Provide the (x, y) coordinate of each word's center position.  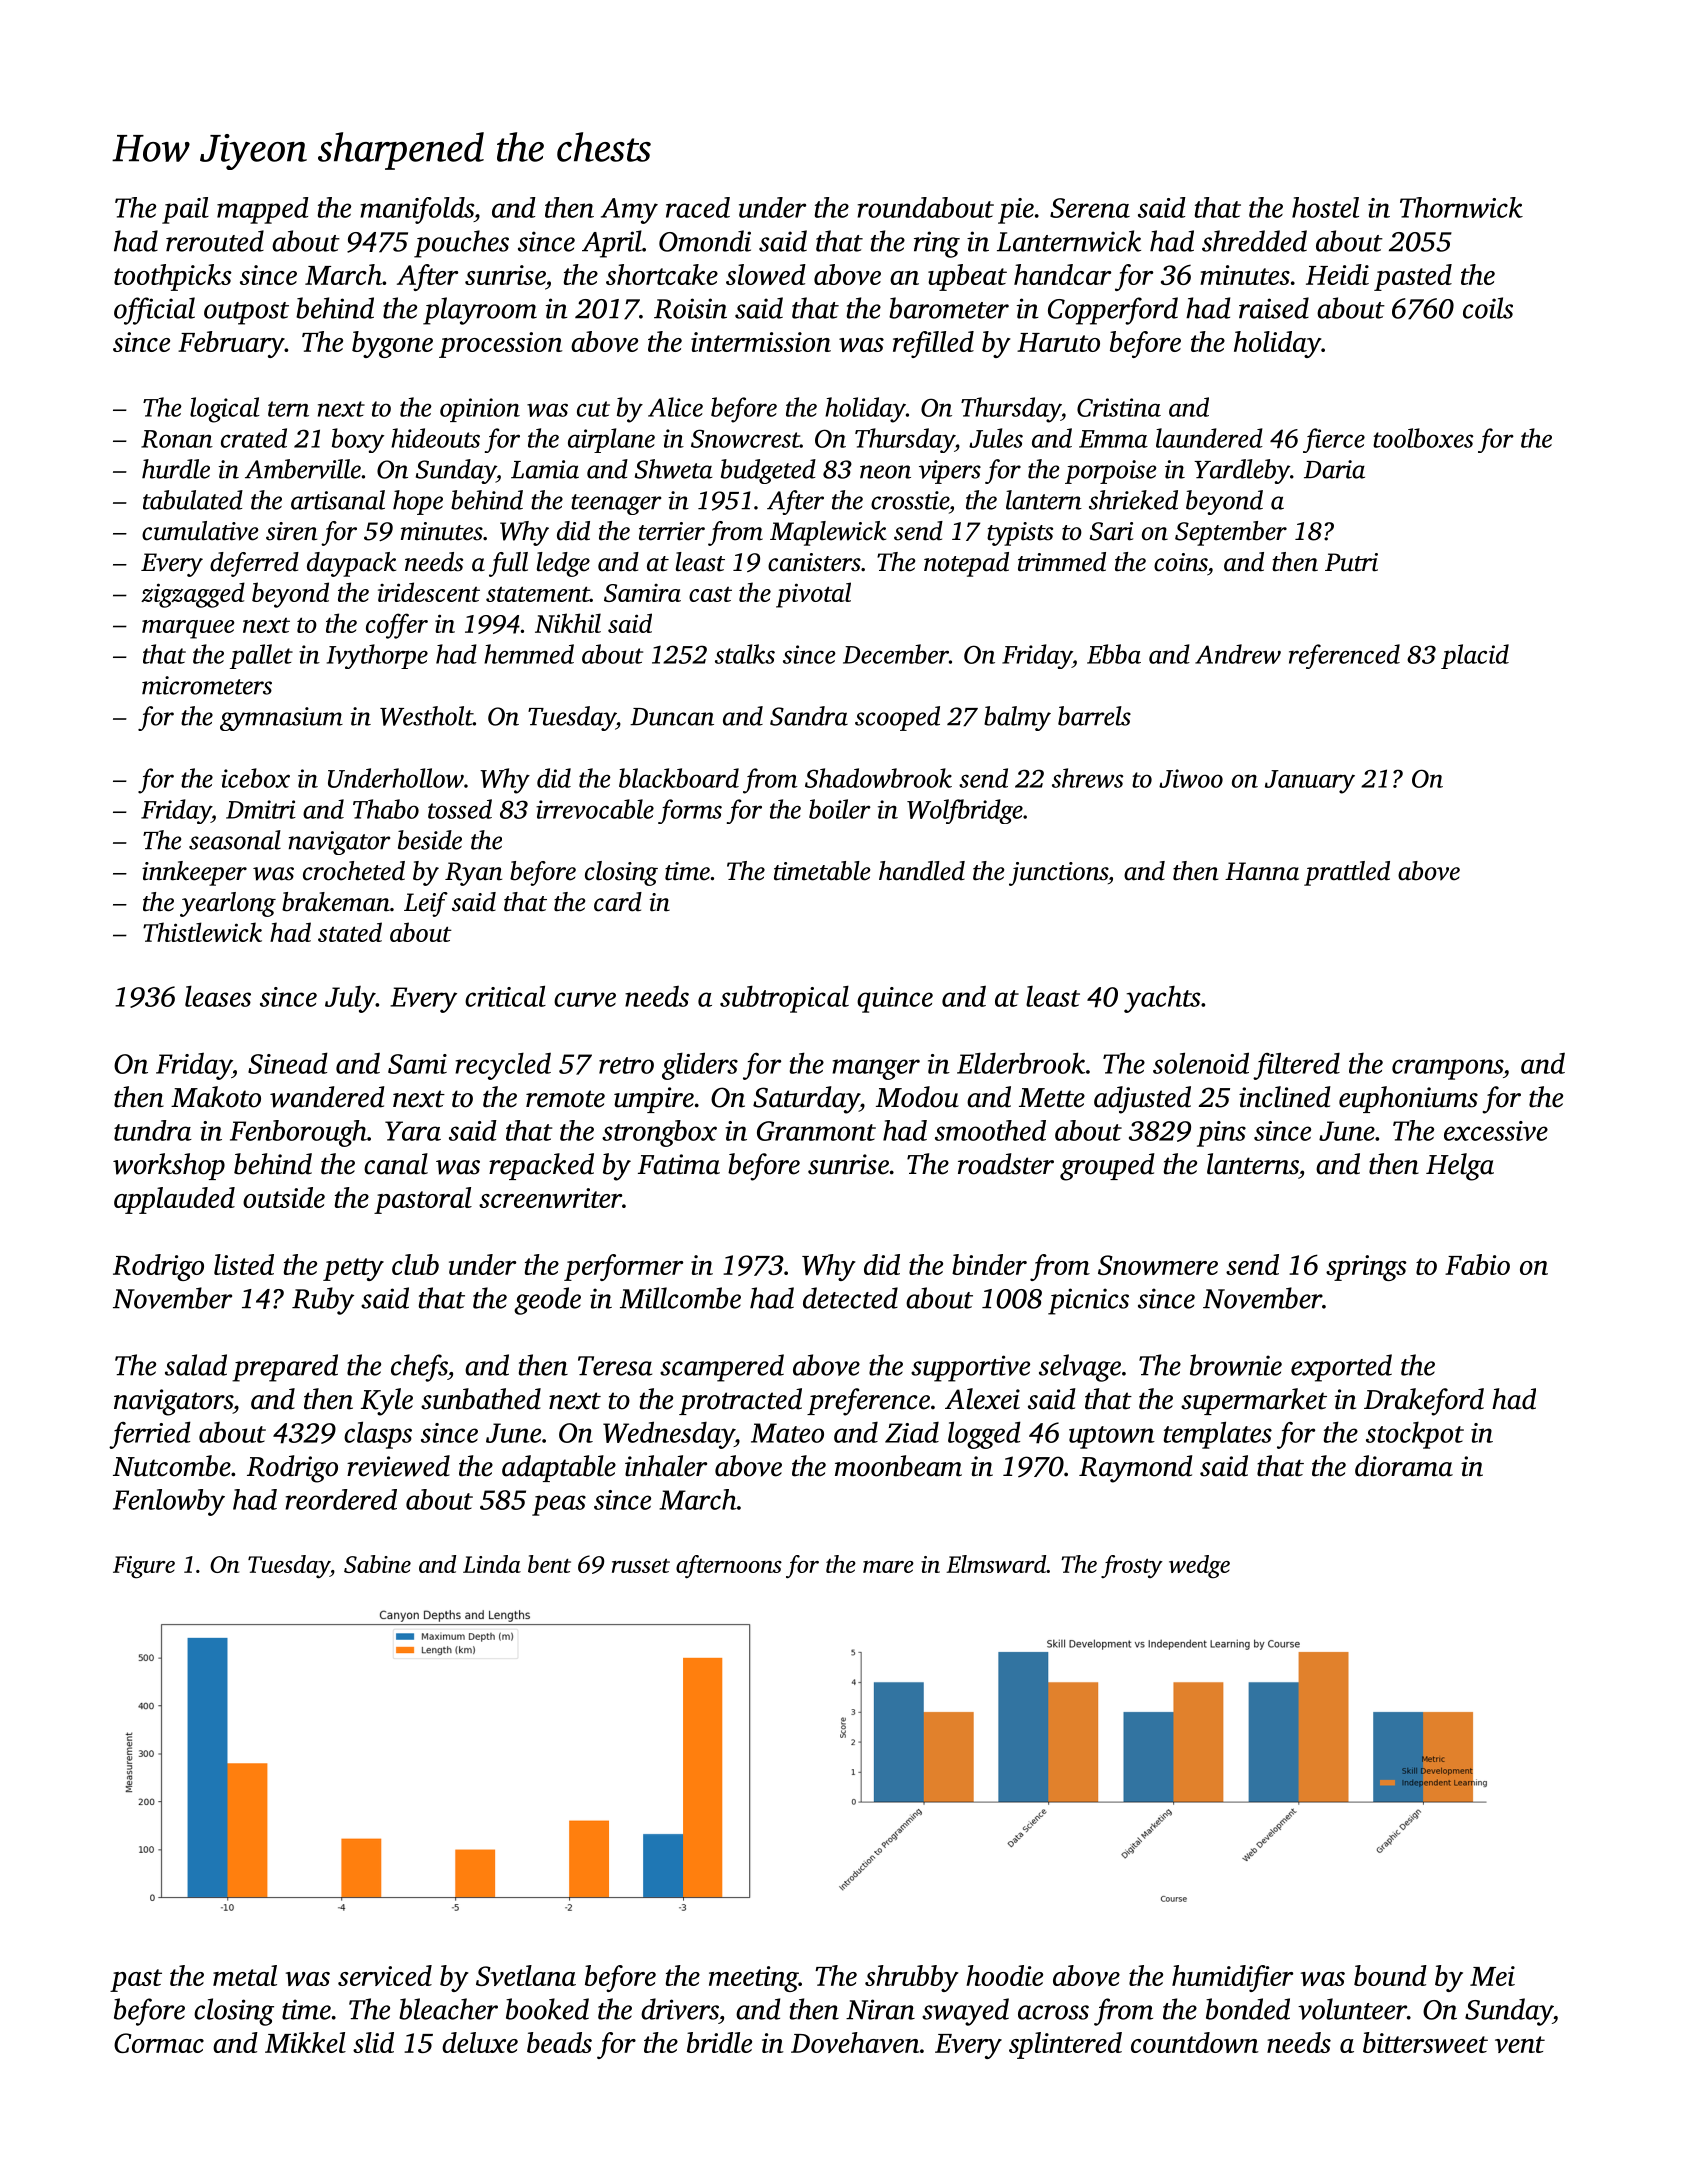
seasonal (235, 840)
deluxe (480, 2042)
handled (922, 871)
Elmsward (996, 1564)
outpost (246, 313)
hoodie (1004, 1975)
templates (1218, 1435)
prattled (1347, 873)
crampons (1447, 1069)
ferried (150, 1435)
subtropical (784, 999)
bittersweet (1425, 2042)
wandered (327, 1097)
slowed (766, 274)
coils (1488, 308)
